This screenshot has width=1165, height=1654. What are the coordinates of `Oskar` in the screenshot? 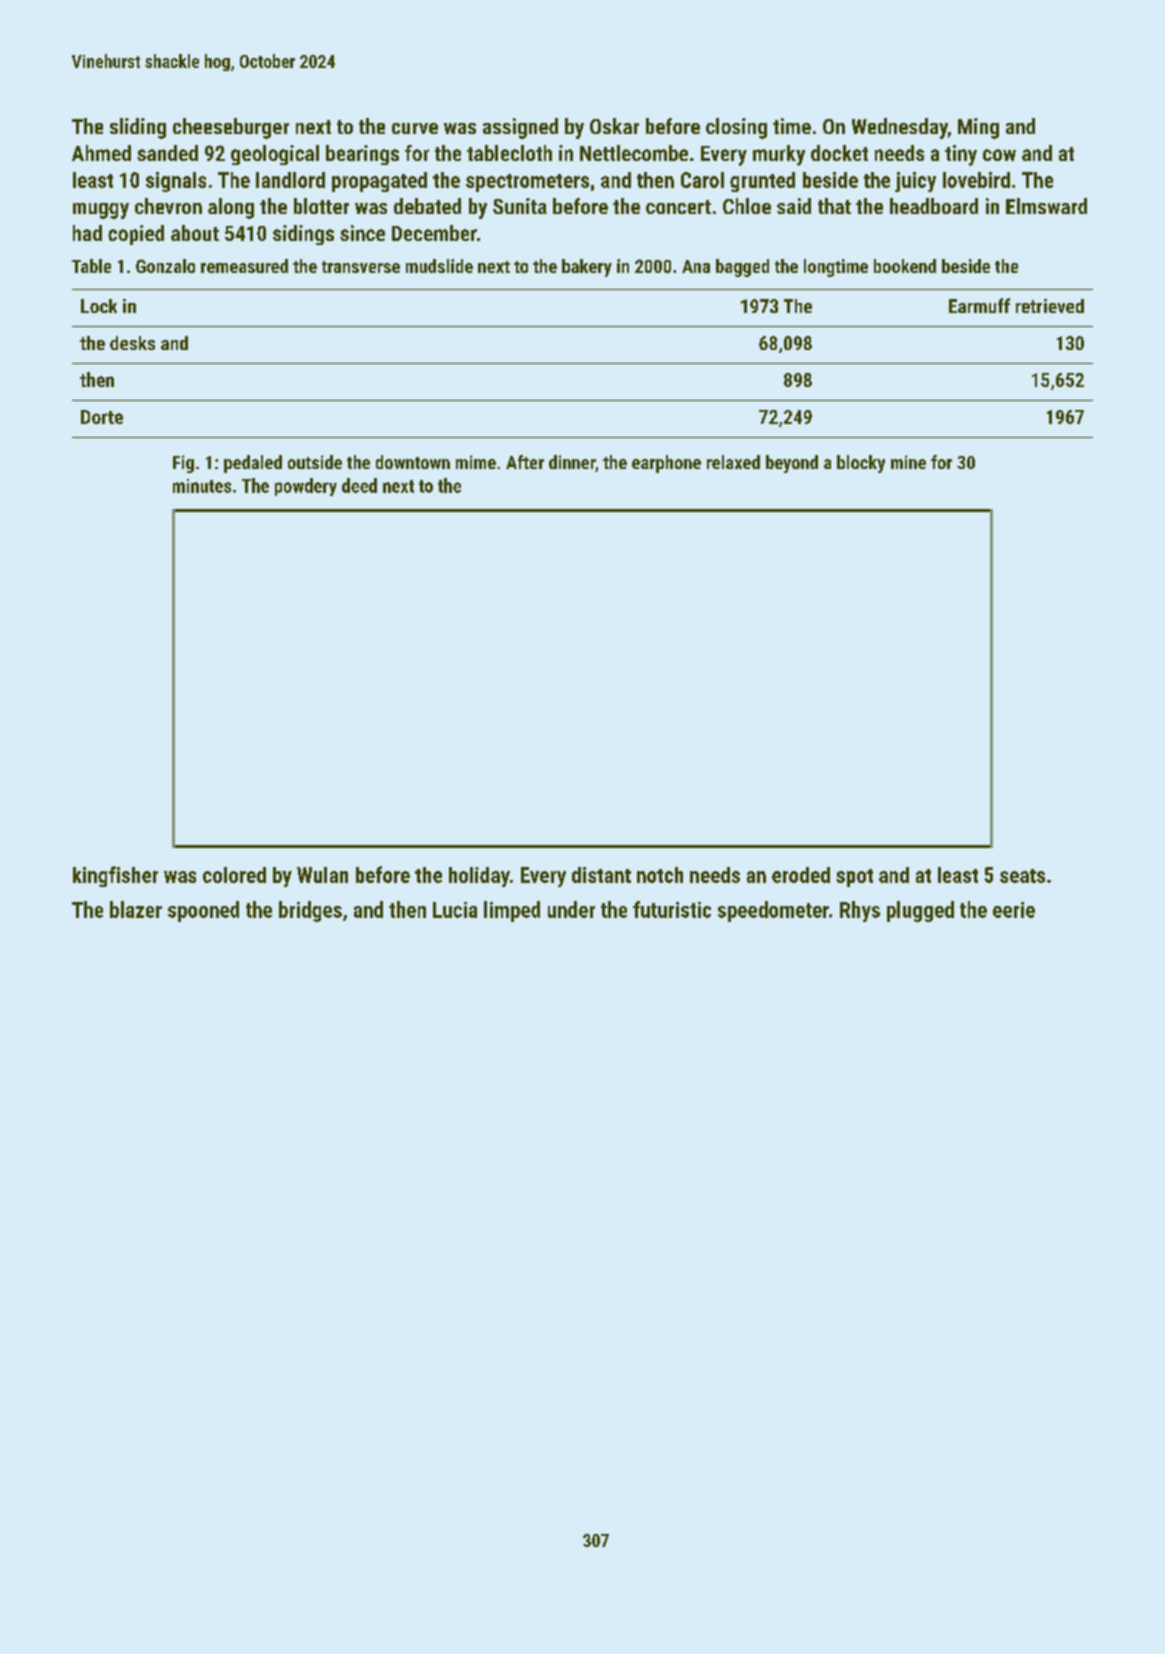 It's located at (614, 126).
